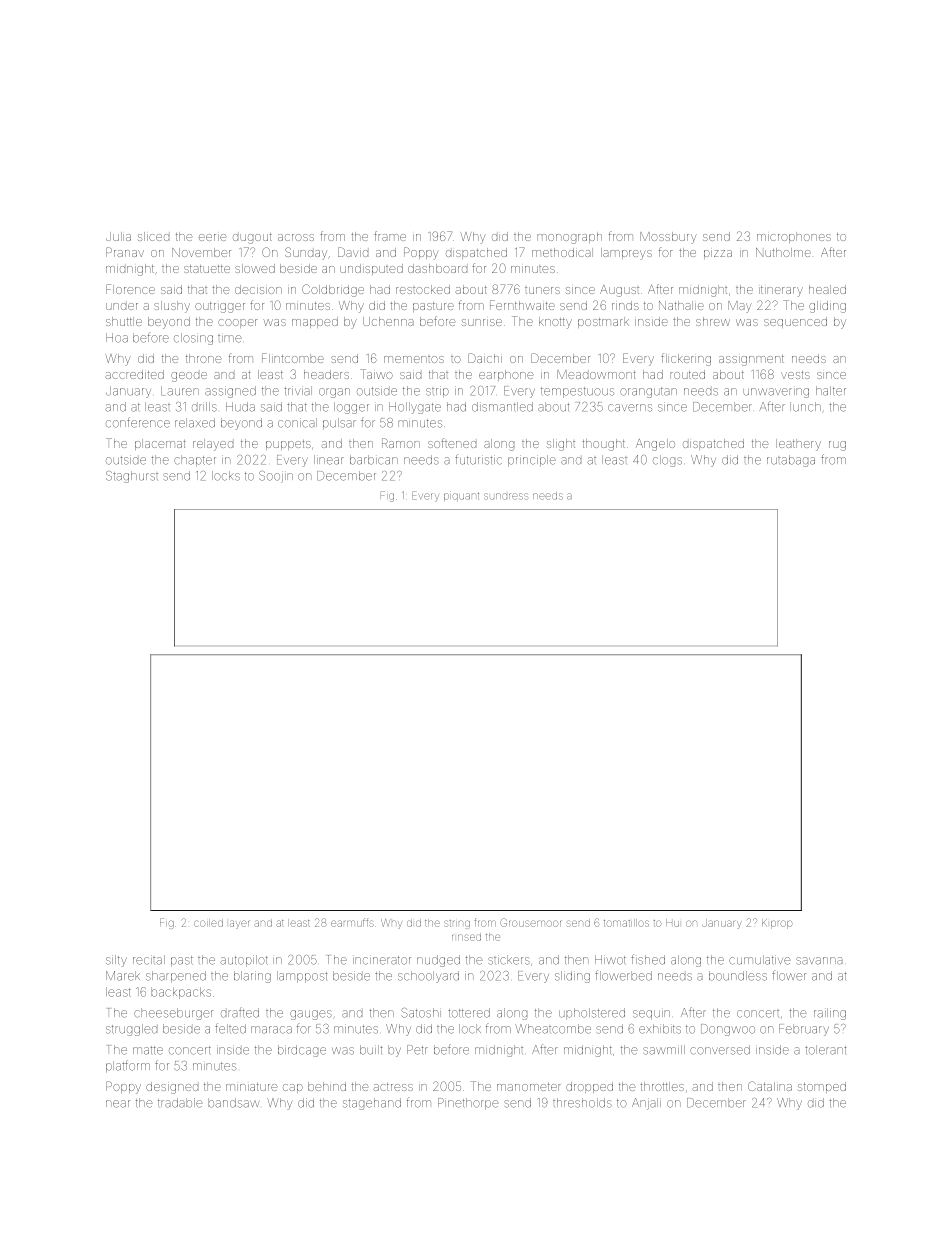  What do you see at coordinates (509, 960) in the screenshot?
I see `stickers` at bounding box center [509, 960].
